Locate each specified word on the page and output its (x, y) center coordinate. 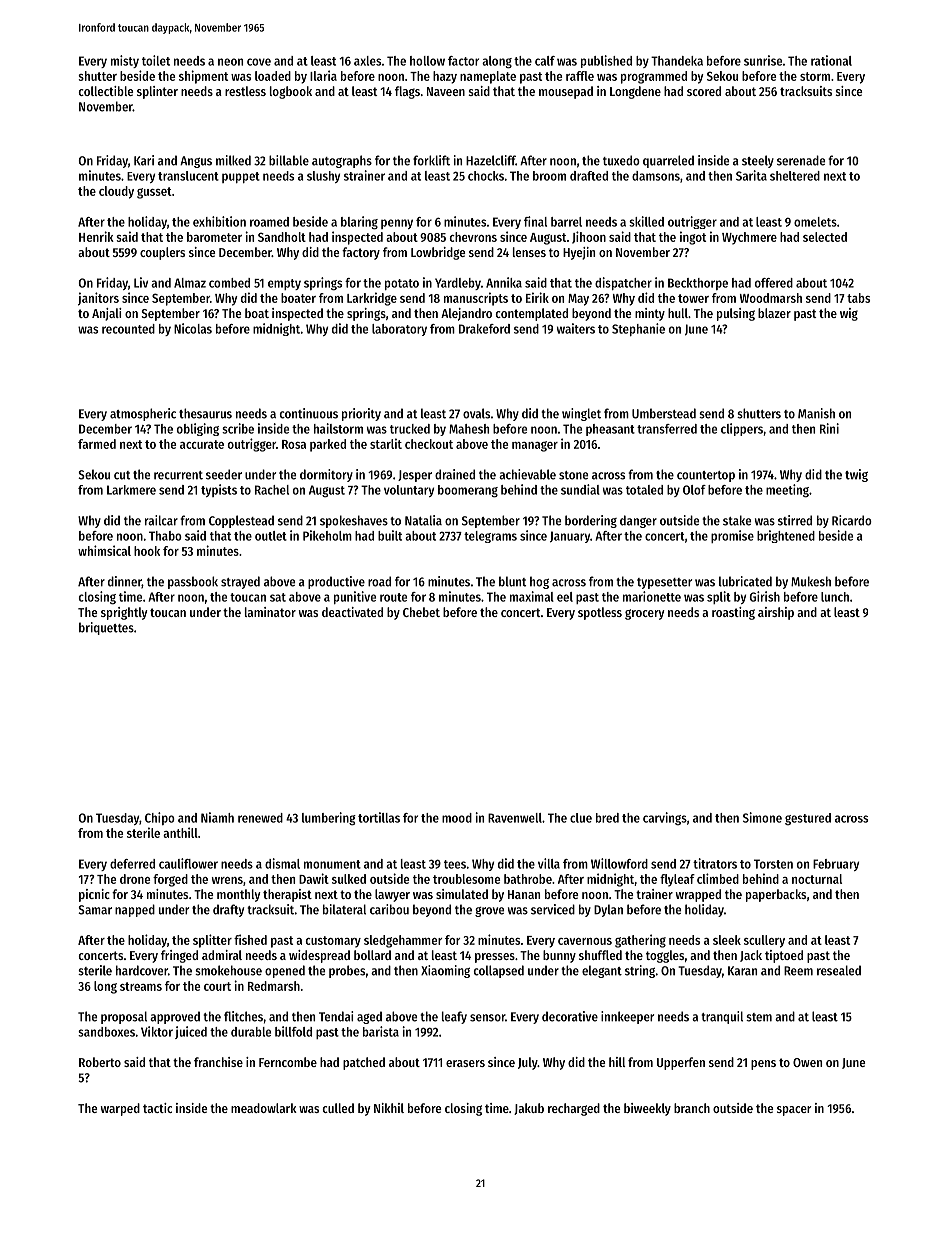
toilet (156, 60)
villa (549, 863)
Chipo (160, 818)
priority (361, 414)
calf (545, 61)
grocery (645, 614)
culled (338, 1108)
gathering (640, 941)
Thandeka (677, 61)
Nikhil (389, 1108)
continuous (309, 413)
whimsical (104, 550)
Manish (816, 413)
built (390, 535)
